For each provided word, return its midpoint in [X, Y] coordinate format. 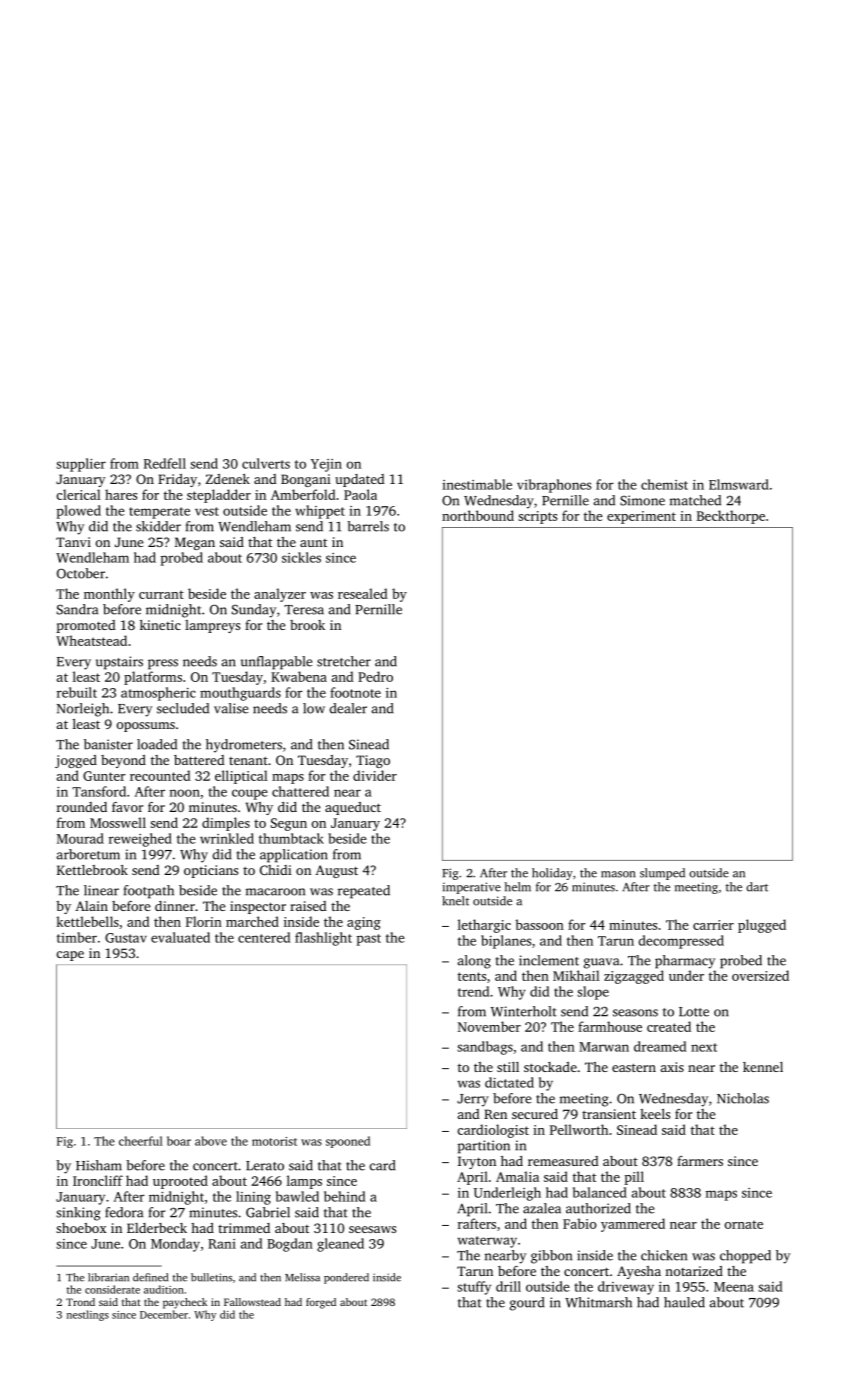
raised [308, 906]
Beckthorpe [731, 517]
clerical [78, 494]
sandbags [485, 1048]
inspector [258, 907]
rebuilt [77, 692]
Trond [80, 1302]
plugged [762, 926]
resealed [363, 593]
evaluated [180, 937]
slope [593, 993]
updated [360, 480]
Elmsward [739, 484]
